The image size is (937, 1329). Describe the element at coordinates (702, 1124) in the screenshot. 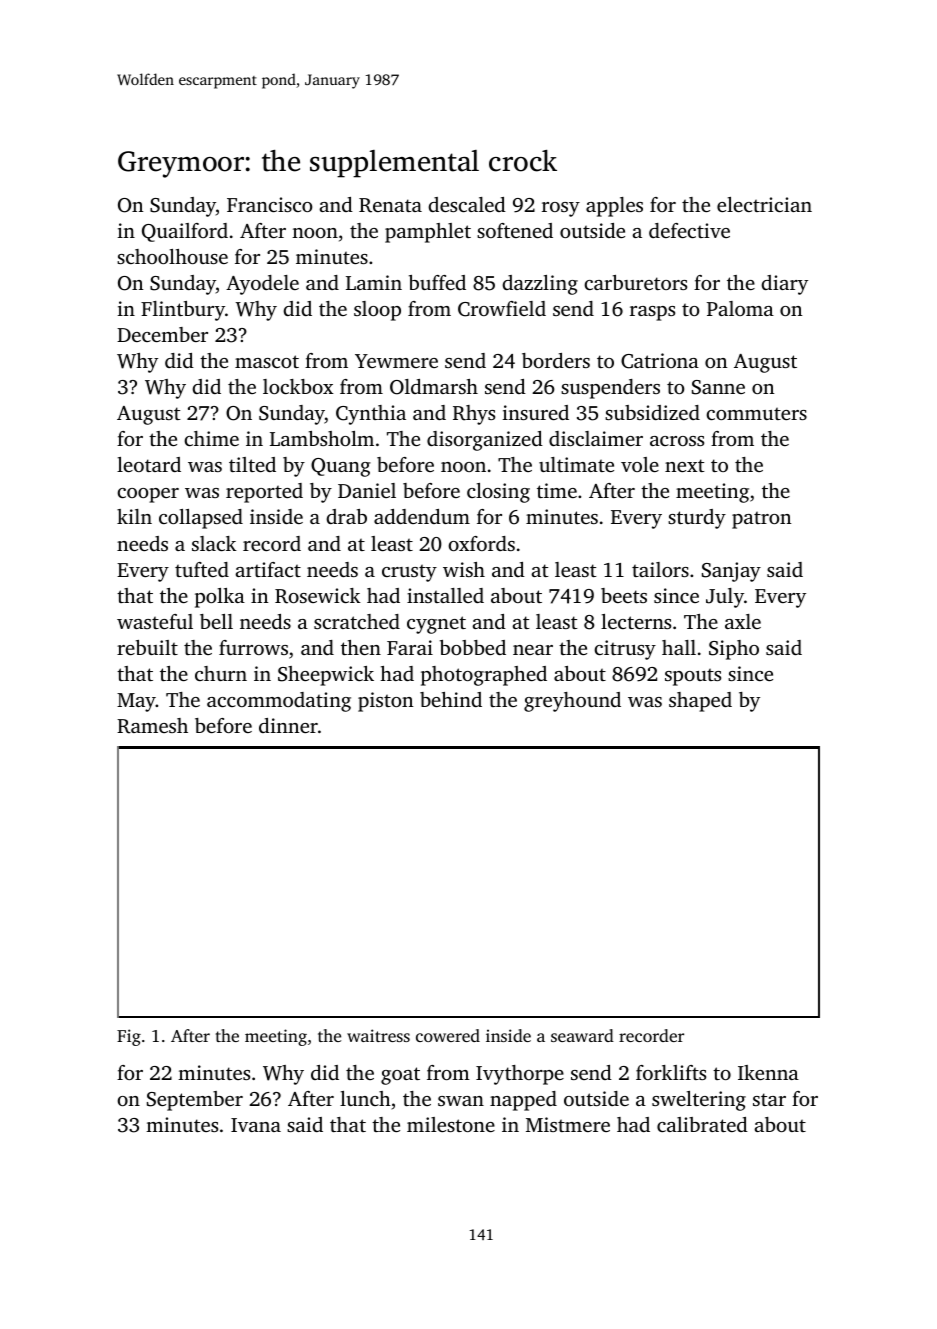

I see `calibrated` at that location.
